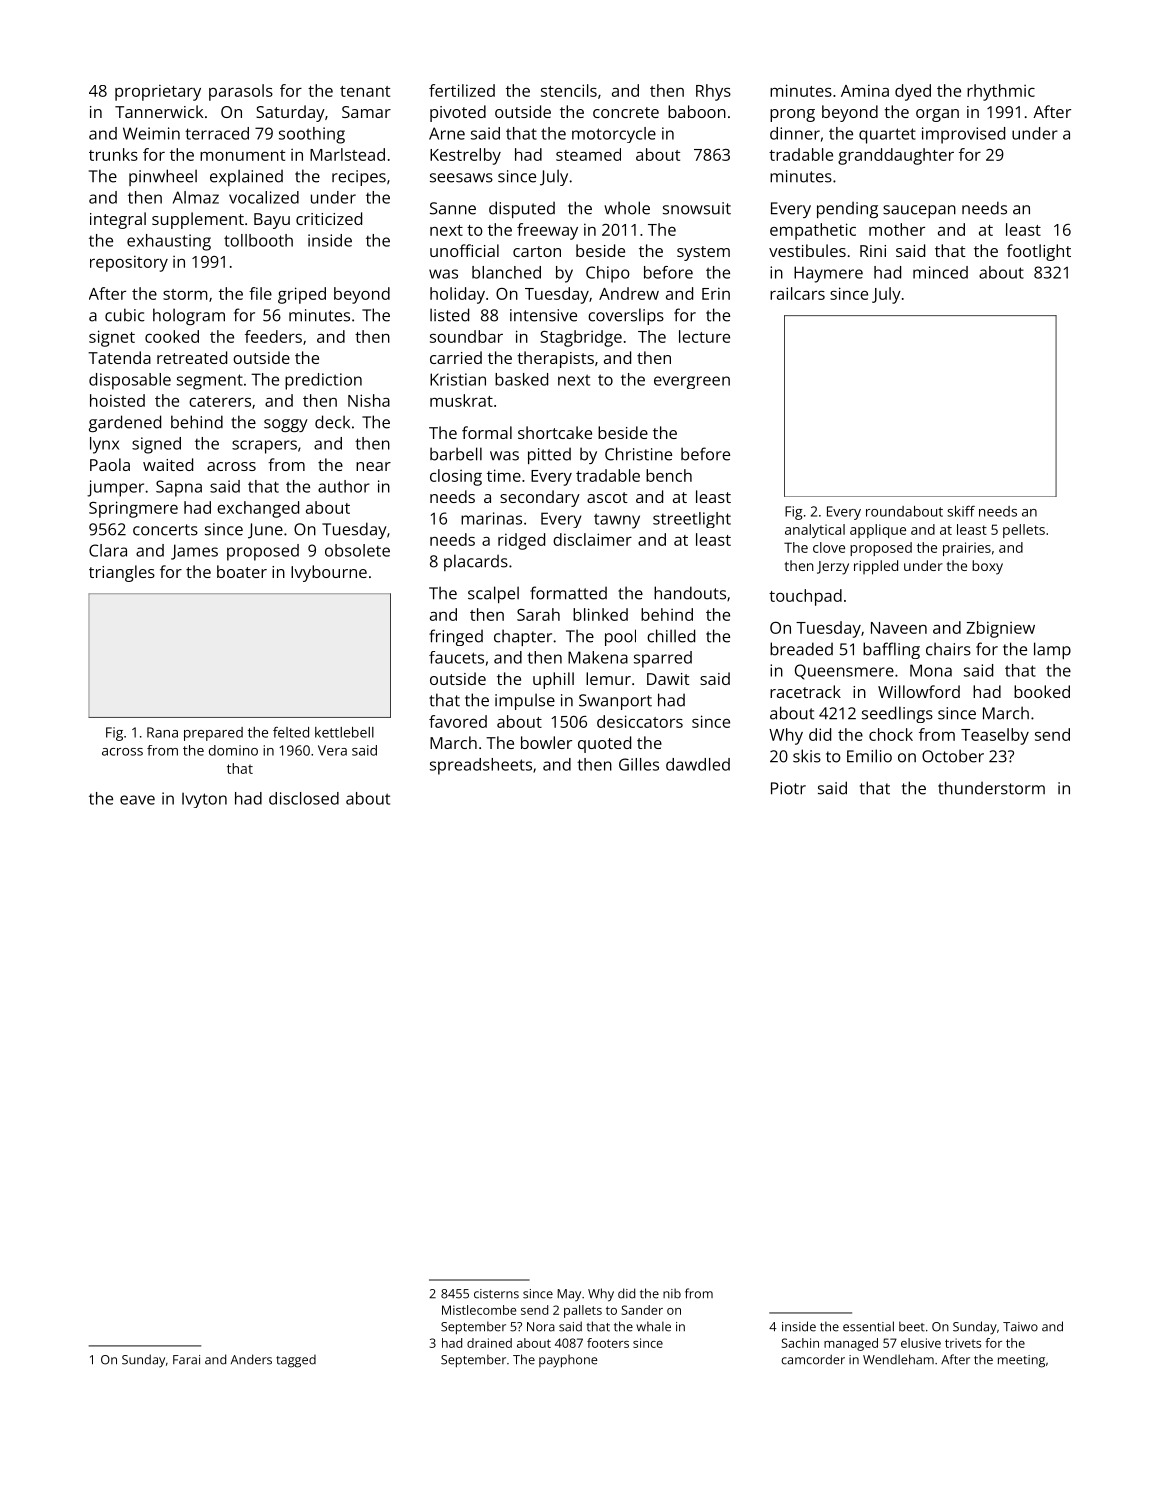  Describe the element at coordinates (919, 211) in the page. I see `saucepan` at that location.
